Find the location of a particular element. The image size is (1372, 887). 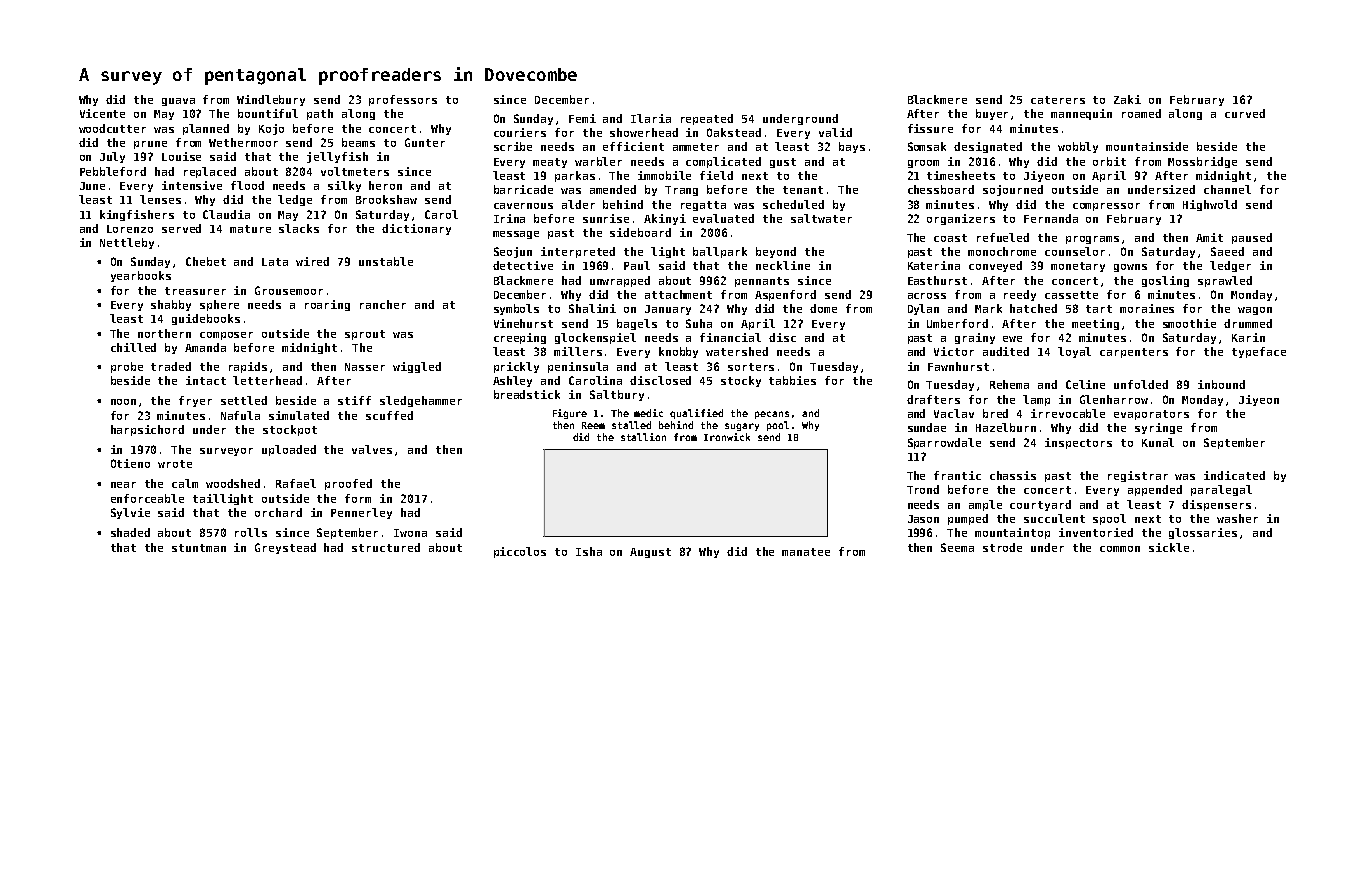

intensive is located at coordinates (192, 185).
